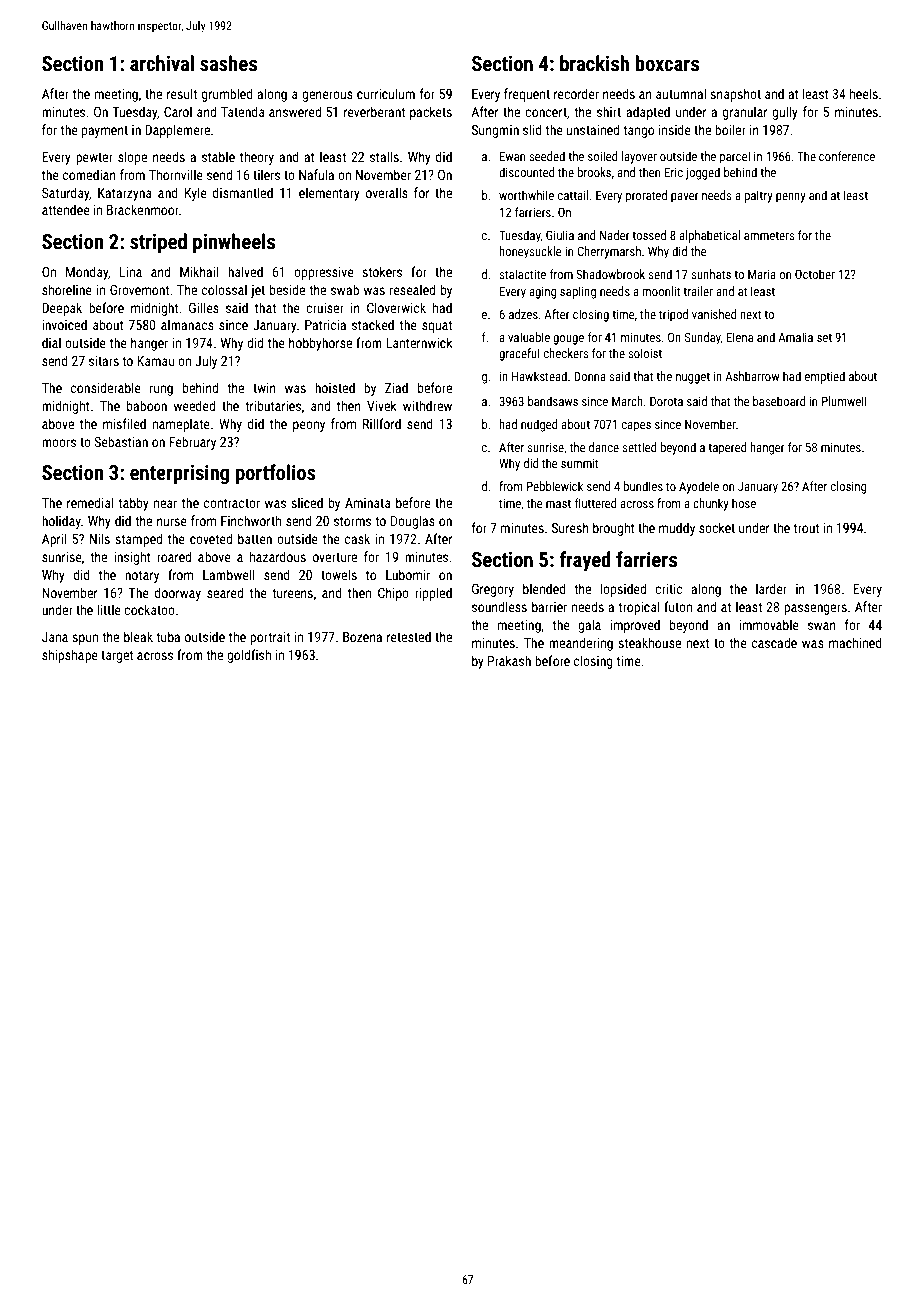 The height and width of the screenshot is (1308, 924). I want to click on bleak, so click(138, 636).
